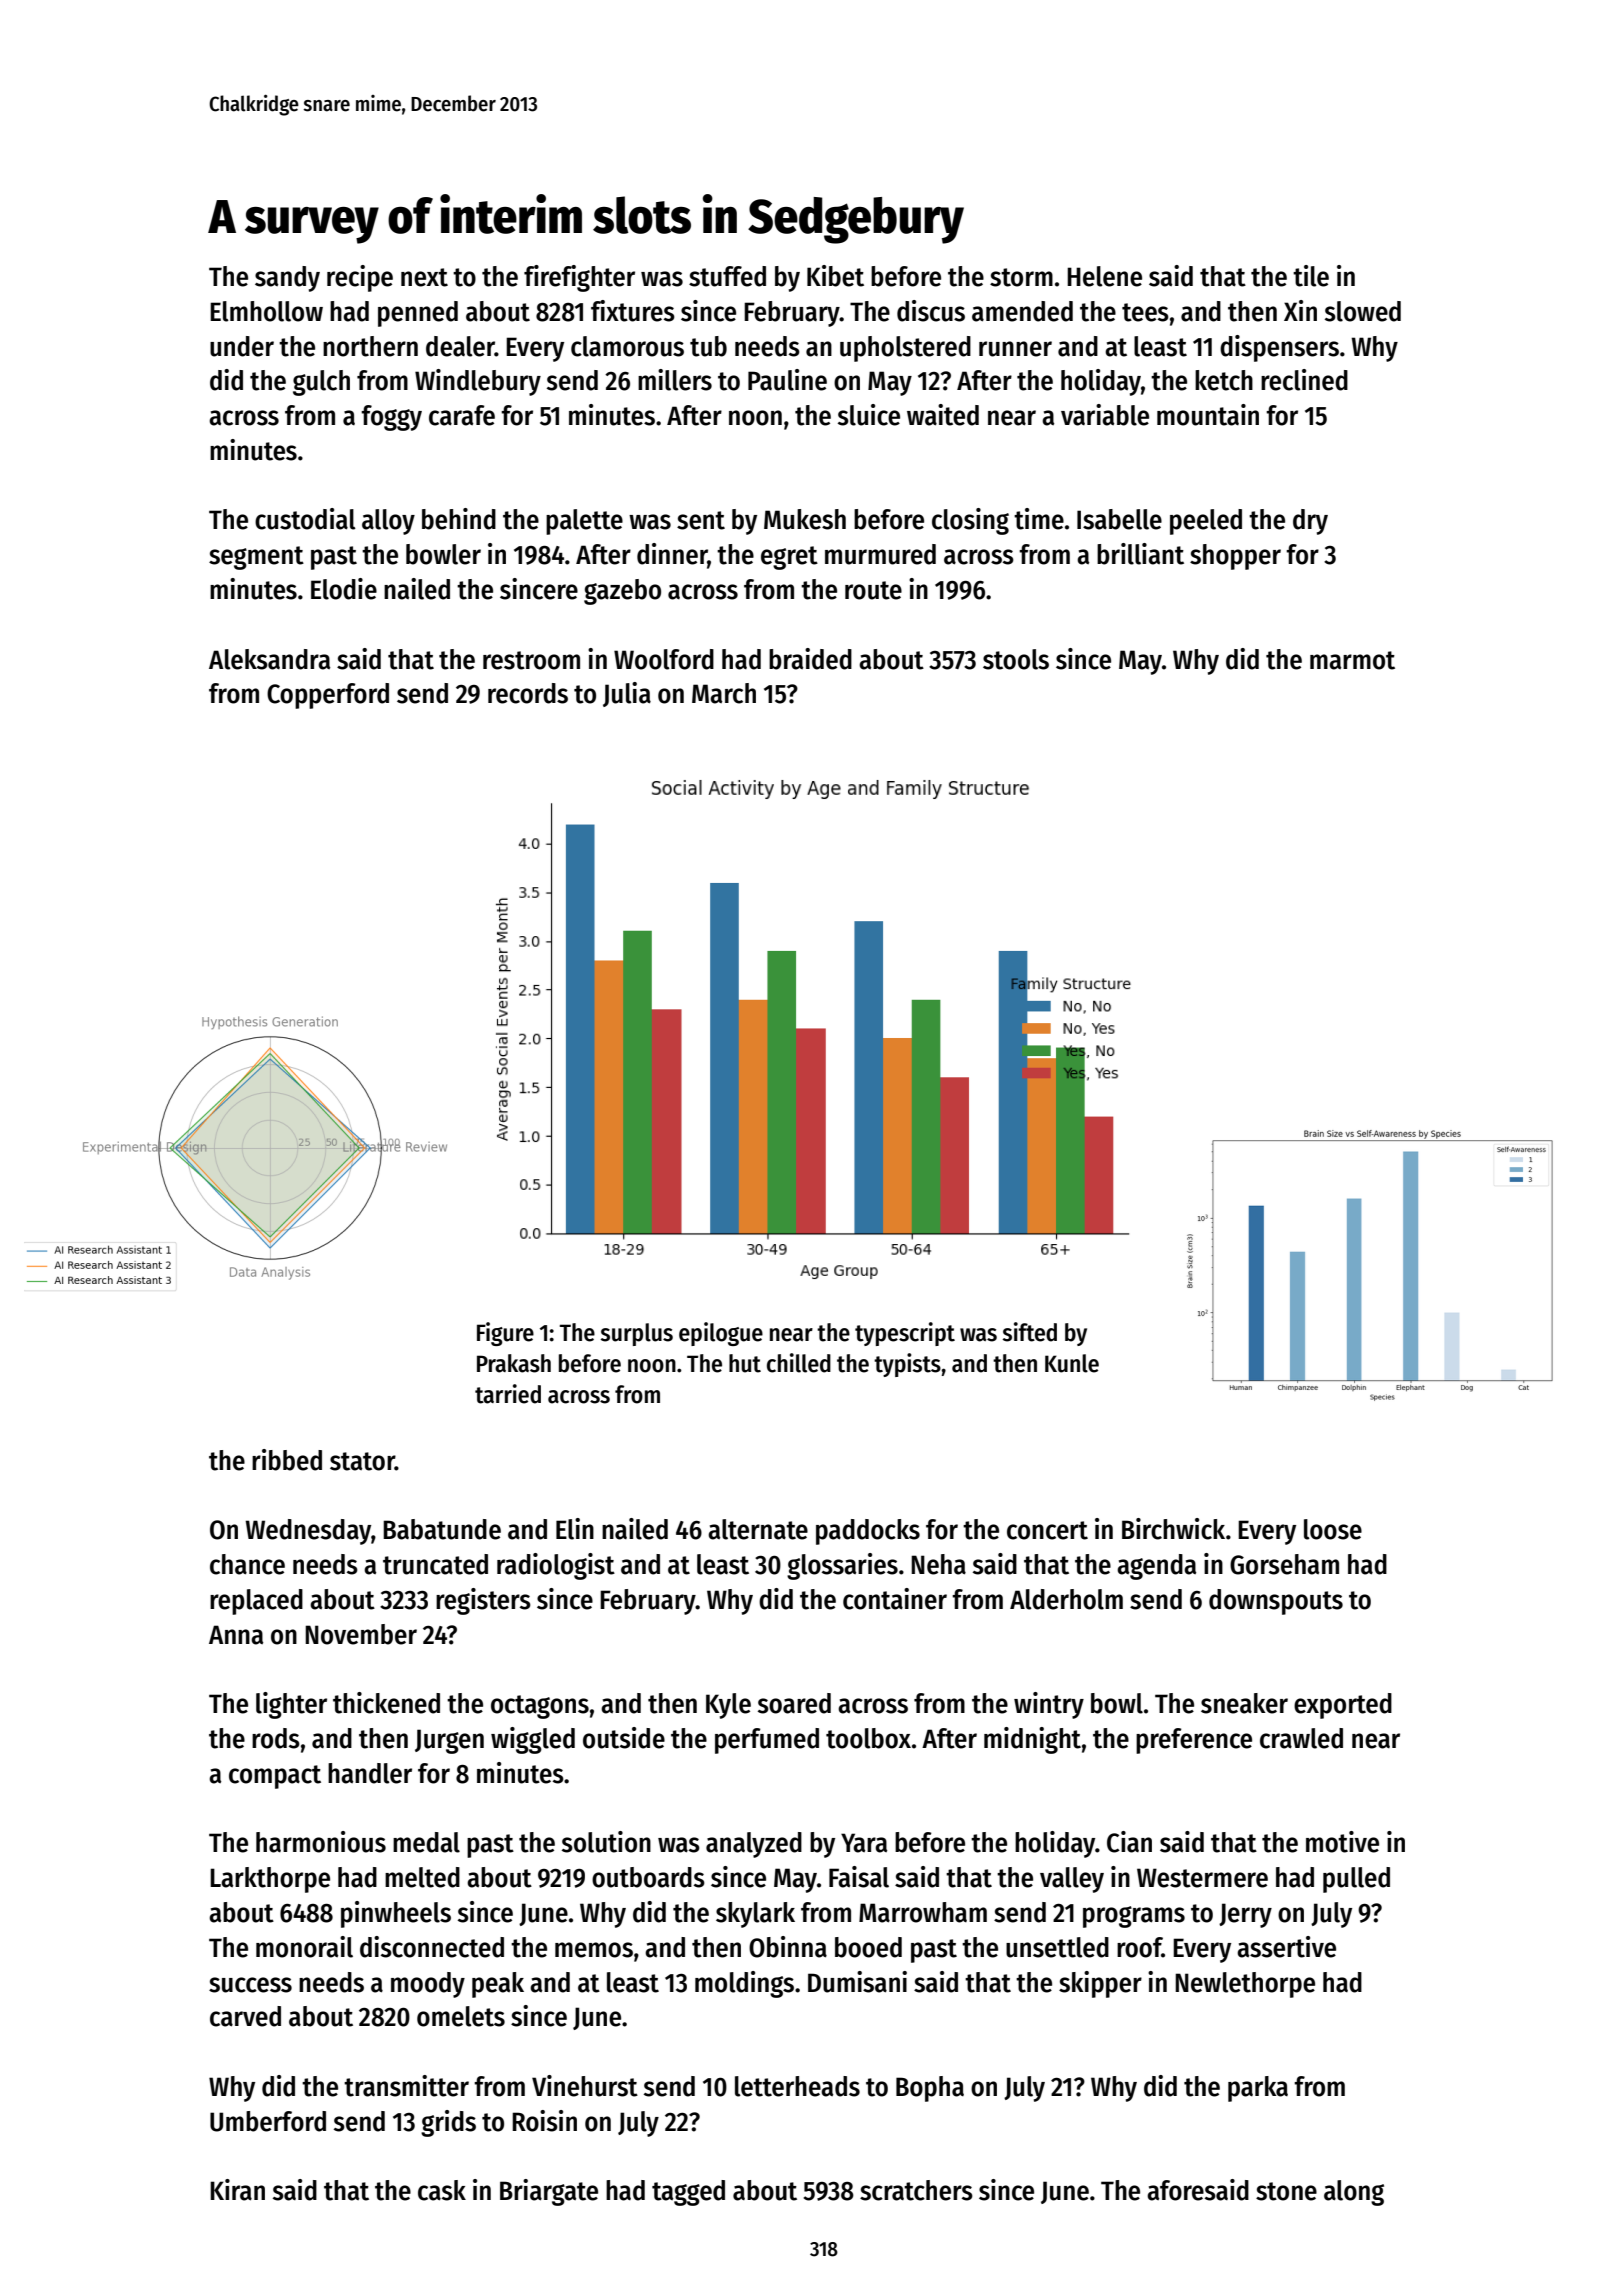 The height and width of the image is (2292, 1620). I want to click on Julia, so click(627, 694).
